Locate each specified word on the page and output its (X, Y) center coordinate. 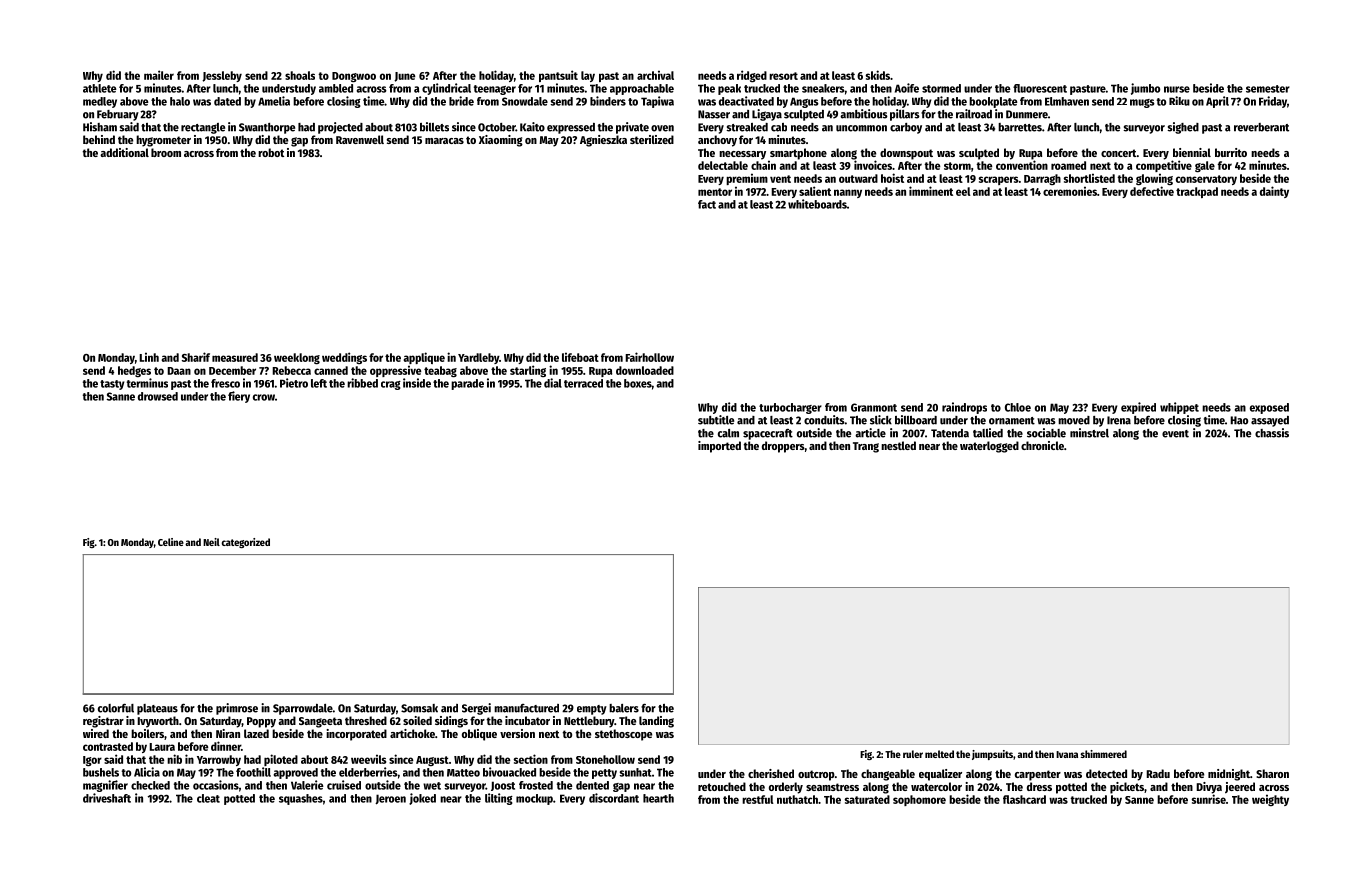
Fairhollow (649, 357)
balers (624, 708)
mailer (159, 75)
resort (783, 76)
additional (124, 152)
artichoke (412, 733)
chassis (1272, 433)
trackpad (1197, 192)
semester (1268, 89)
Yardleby (478, 358)
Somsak (419, 708)
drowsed (158, 396)
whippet (1179, 408)
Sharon (1272, 773)
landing (656, 722)
